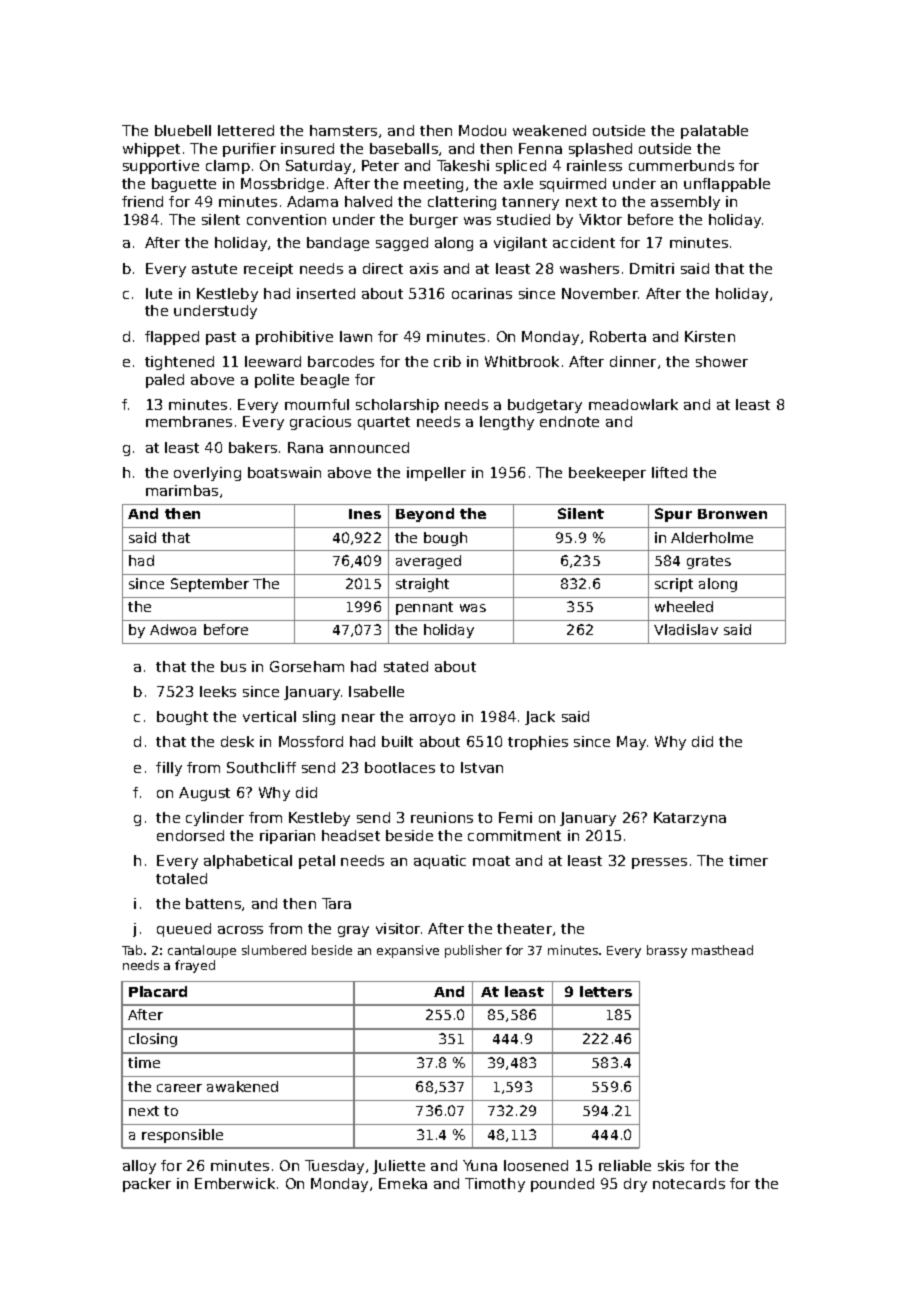  I want to click on Katarzyna, so click(690, 819).
